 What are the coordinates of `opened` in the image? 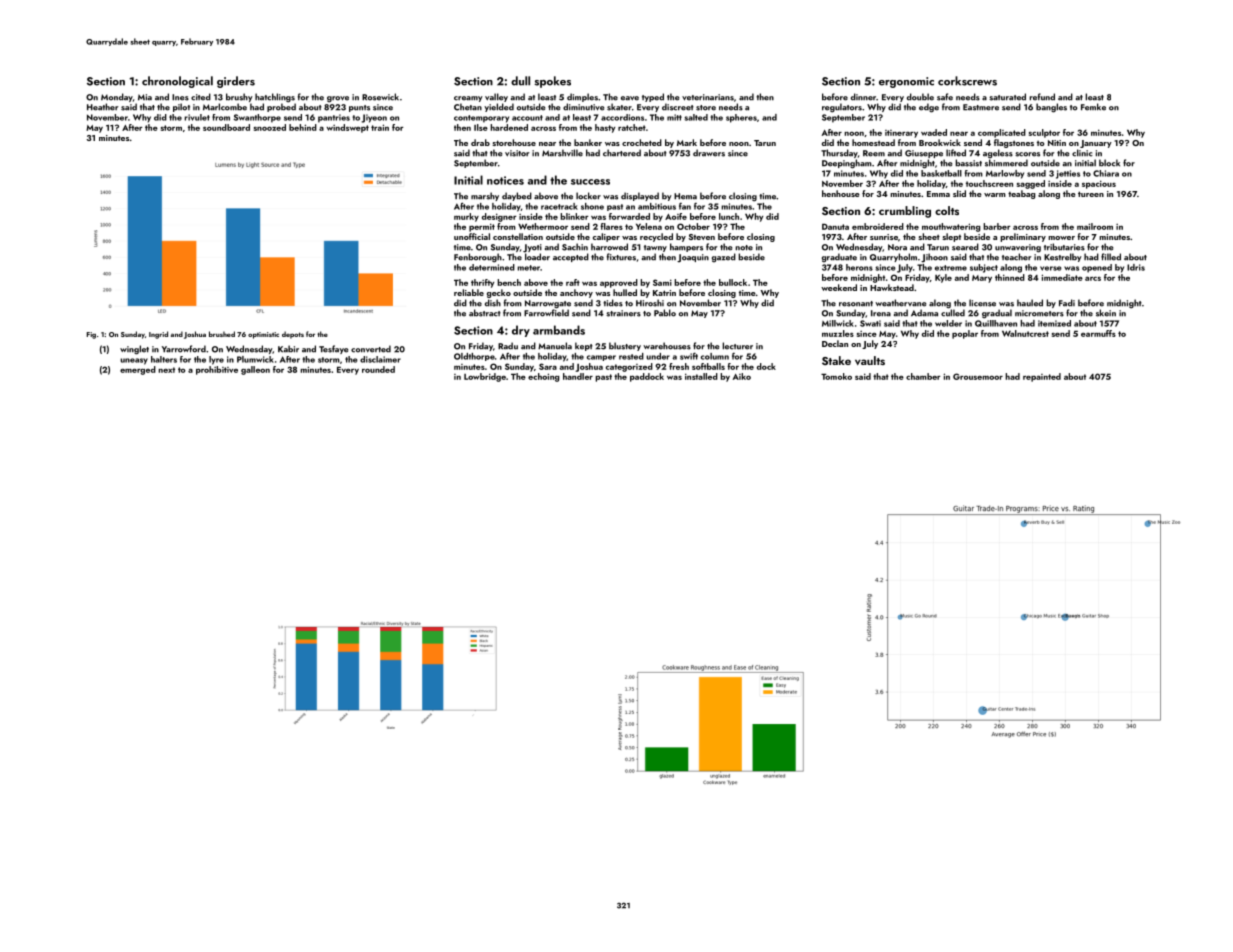 It's located at (1097, 268).
